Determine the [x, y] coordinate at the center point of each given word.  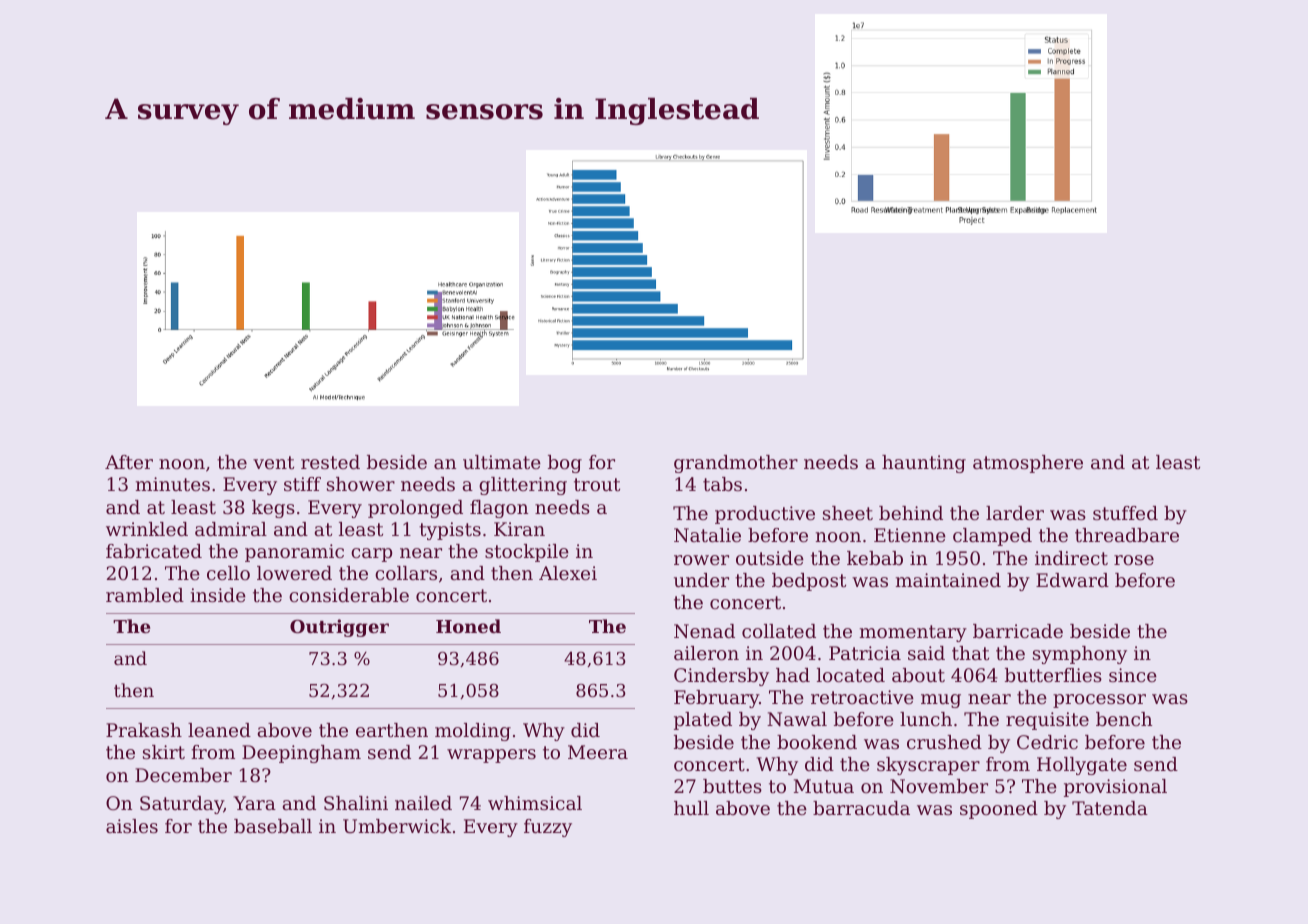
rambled [145, 595]
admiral [231, 529]
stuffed [1125, 513]
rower [701, 560]
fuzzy [548, 828]
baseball [273, 826]
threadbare [1127, 535]
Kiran [519, 529]
